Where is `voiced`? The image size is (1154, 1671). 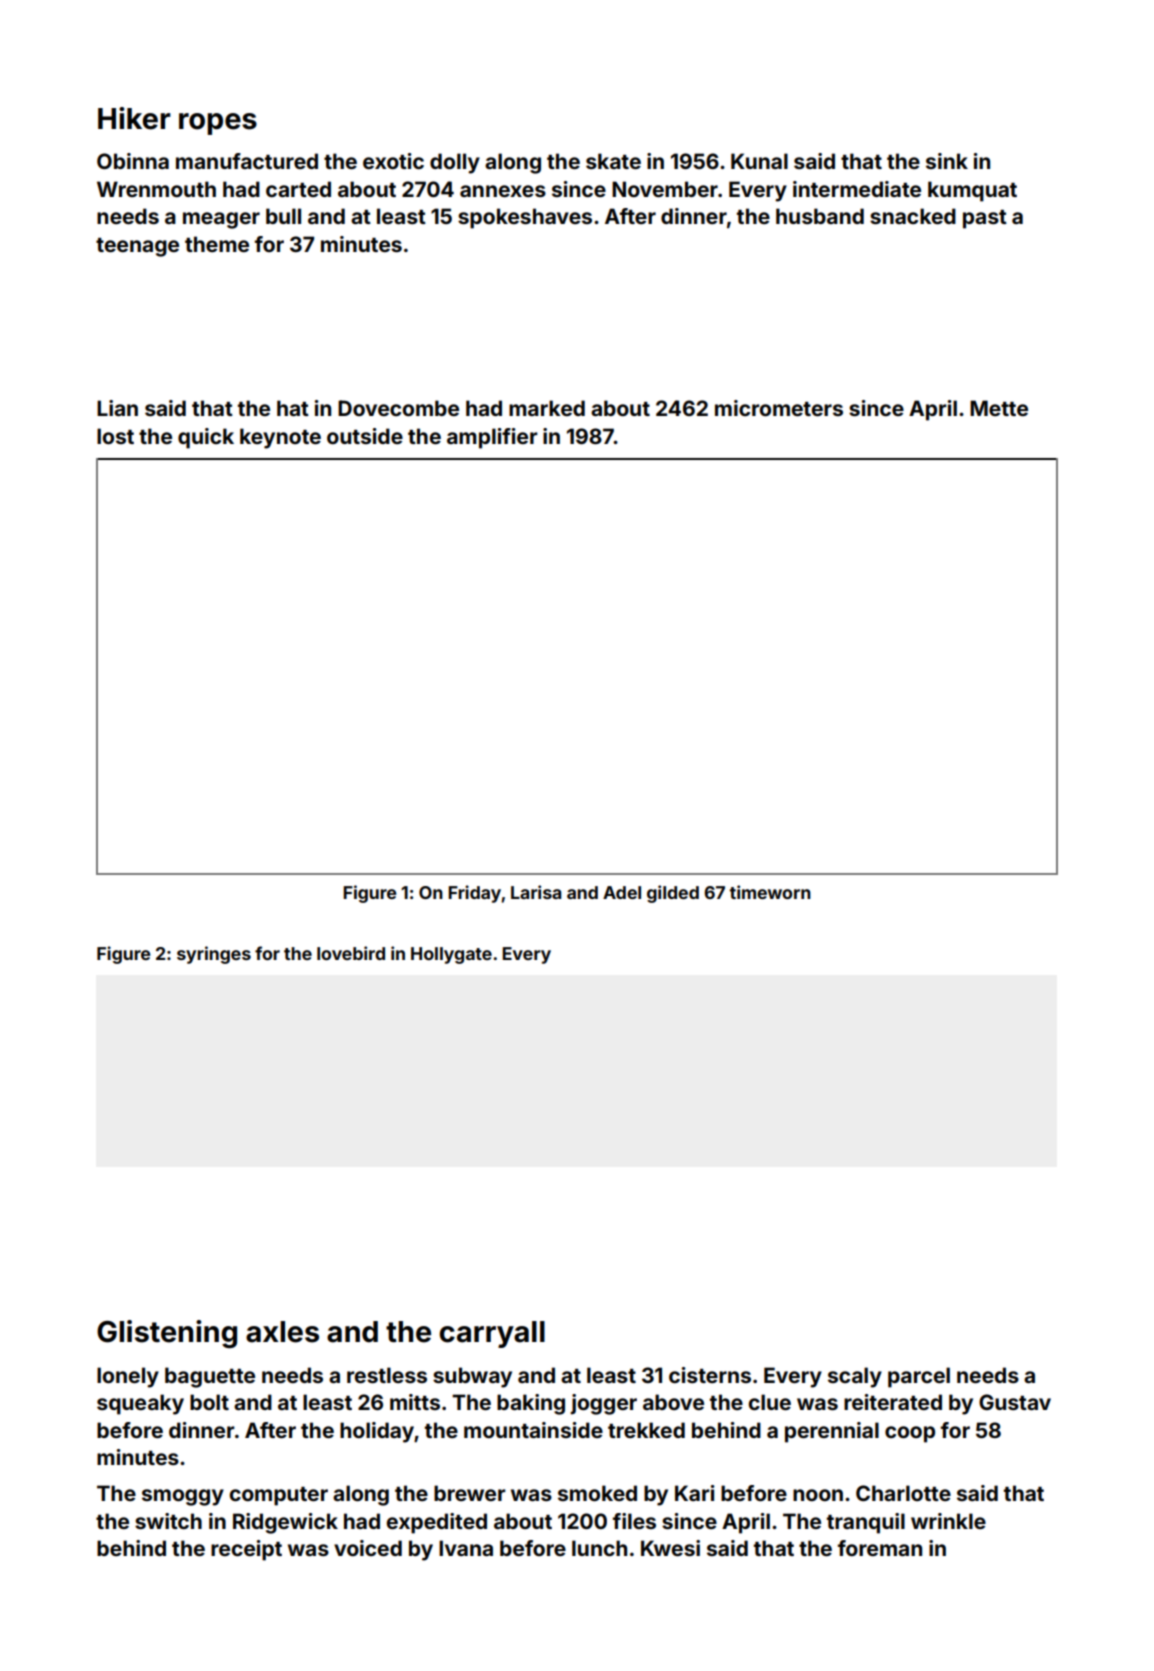 voiced is located at coordinates (368, 1548).
